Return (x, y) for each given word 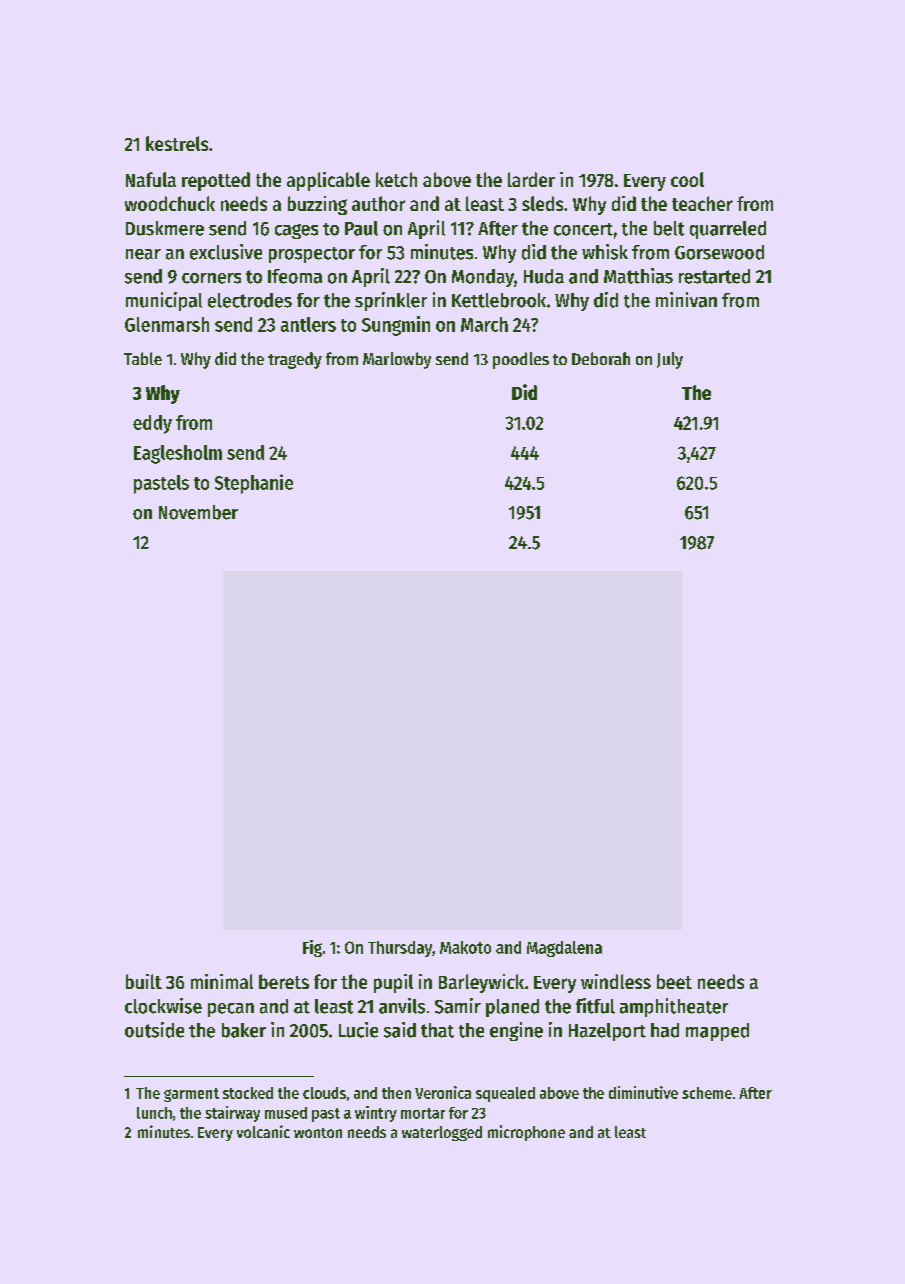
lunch (154, 1113)
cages (296, 231)
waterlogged (442, 1133)
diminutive (643, 1092)
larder (531, 179)
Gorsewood (719, 252)
